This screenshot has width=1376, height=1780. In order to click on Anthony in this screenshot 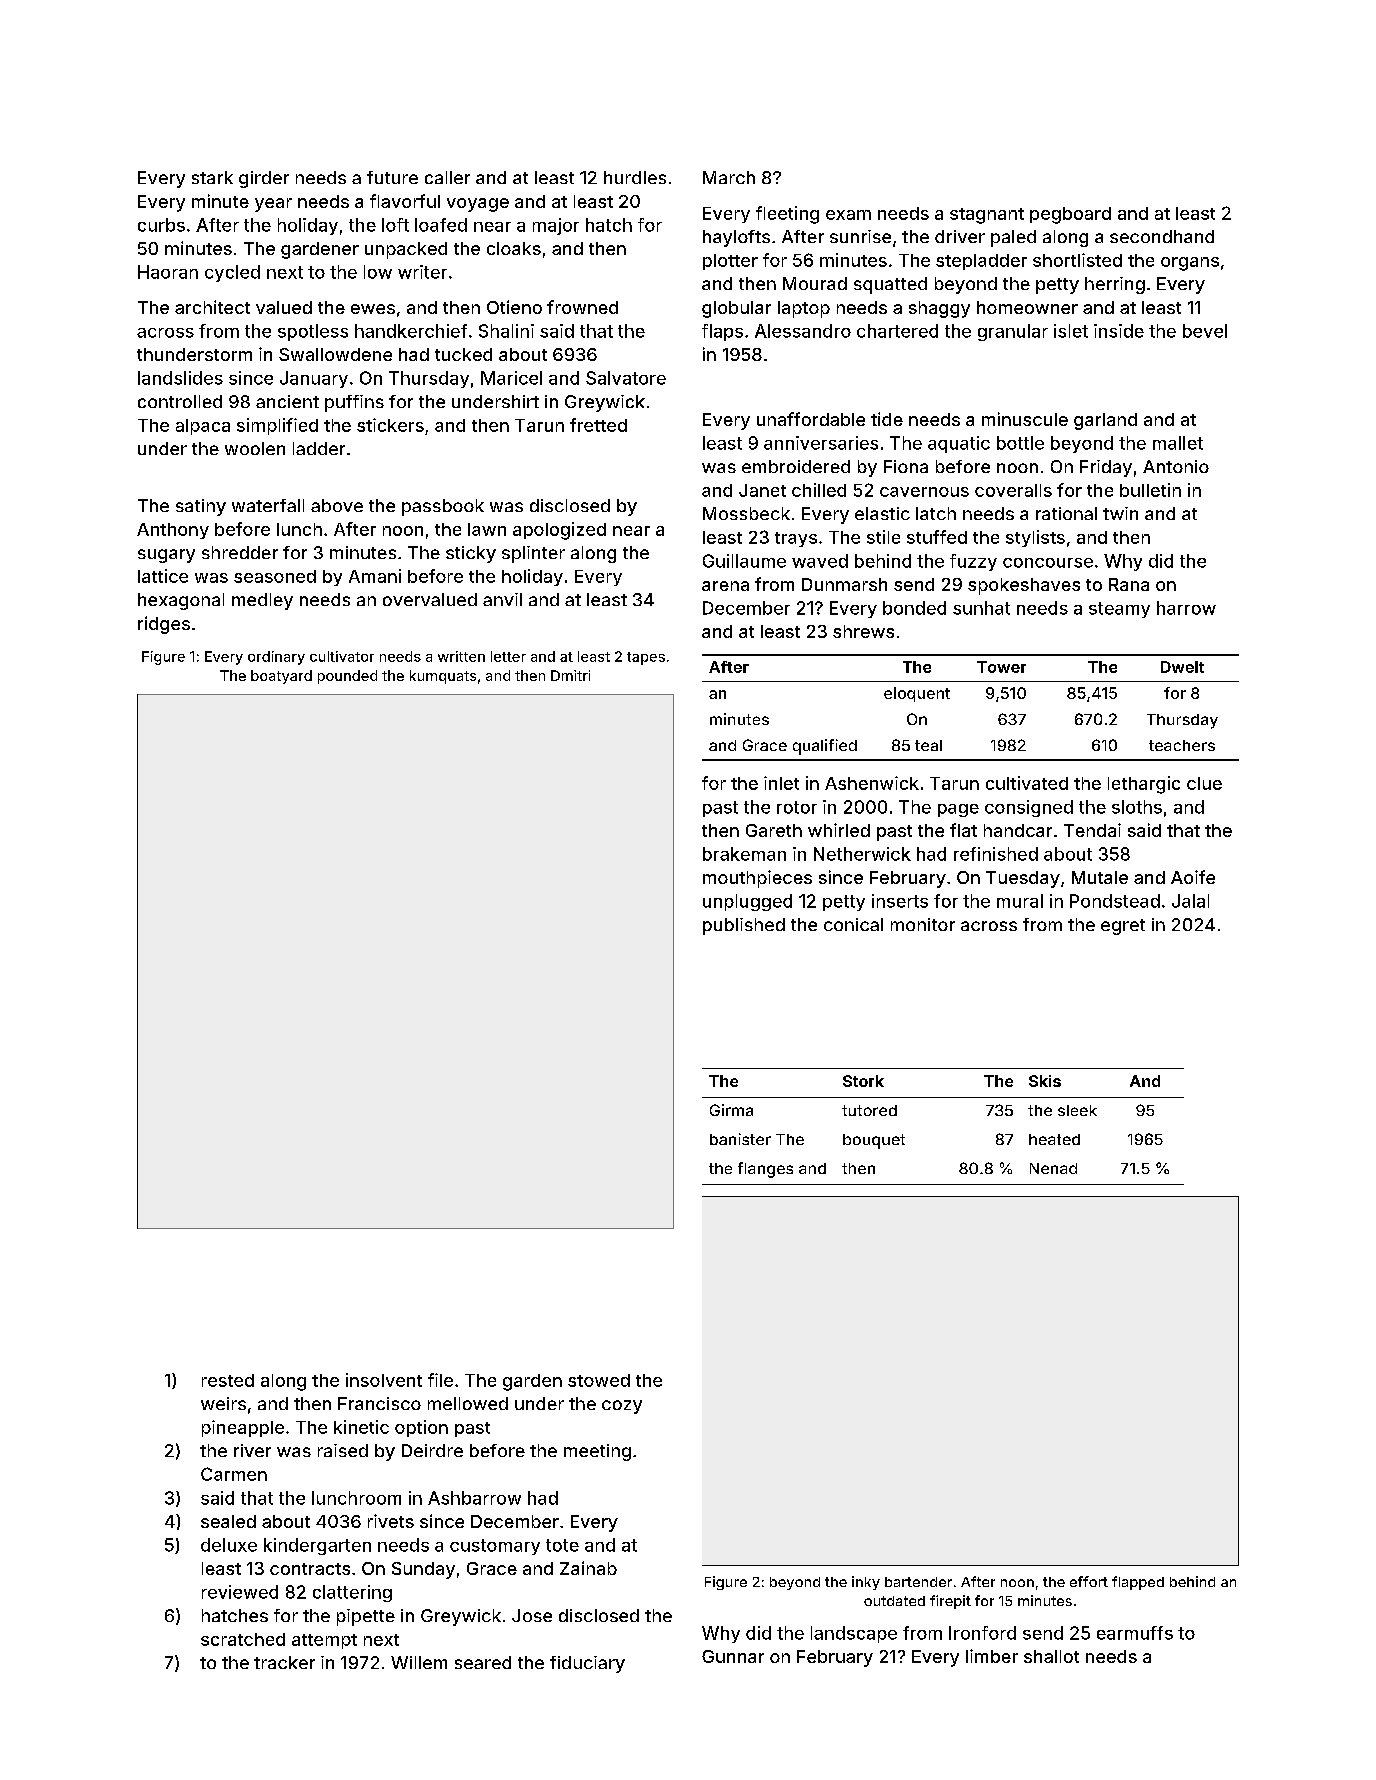, I will do `click(173, 531)`.
